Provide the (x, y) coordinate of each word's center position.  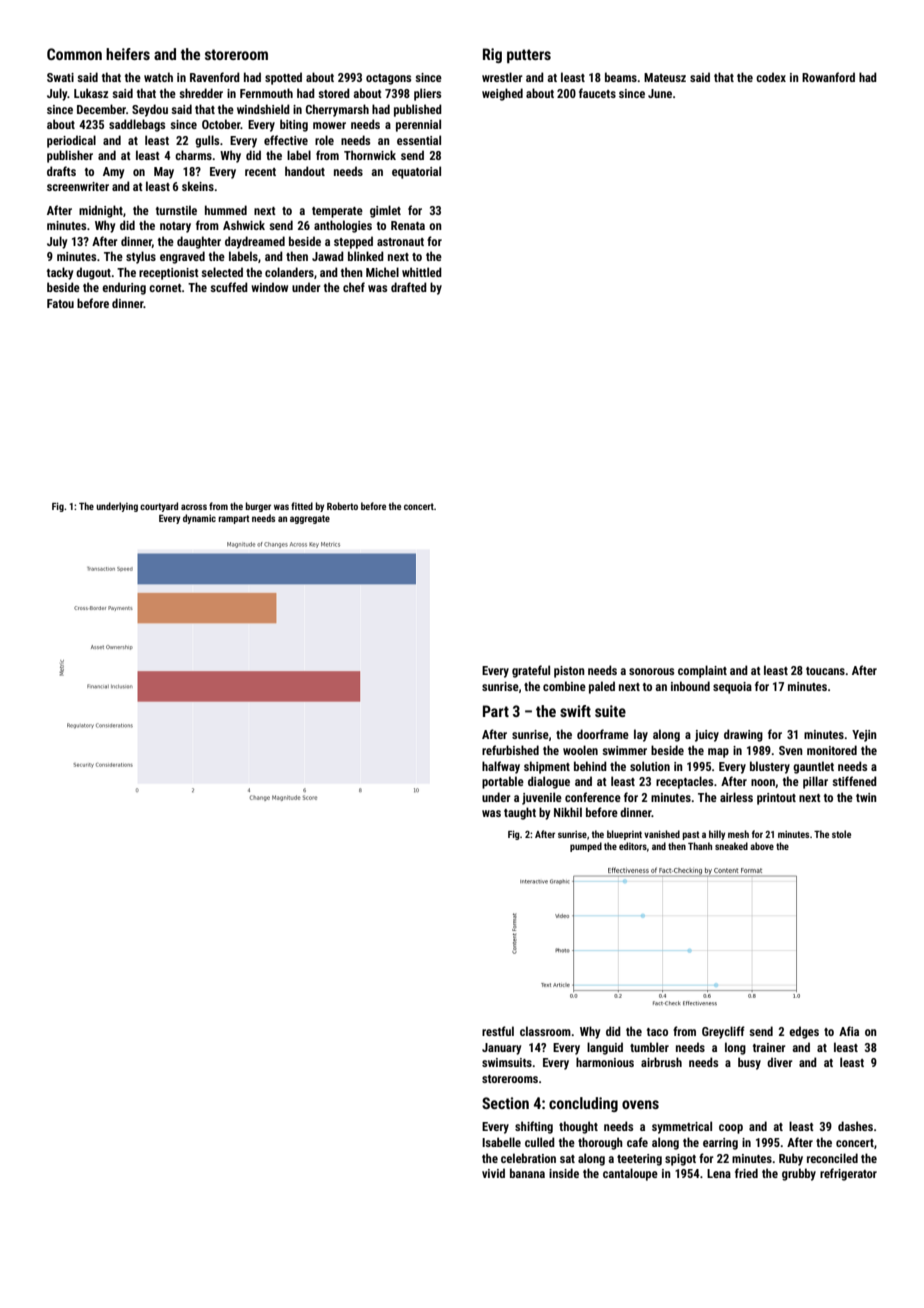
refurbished (510, 750)
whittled (422, 272)
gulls (207, 141)
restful (498, 1031)
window (269, 287)
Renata (408, 225)
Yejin (864, 736)
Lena (719, 1173)
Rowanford (828, 77)
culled (540, 1142)
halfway (501, 767)
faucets (597, 93)
